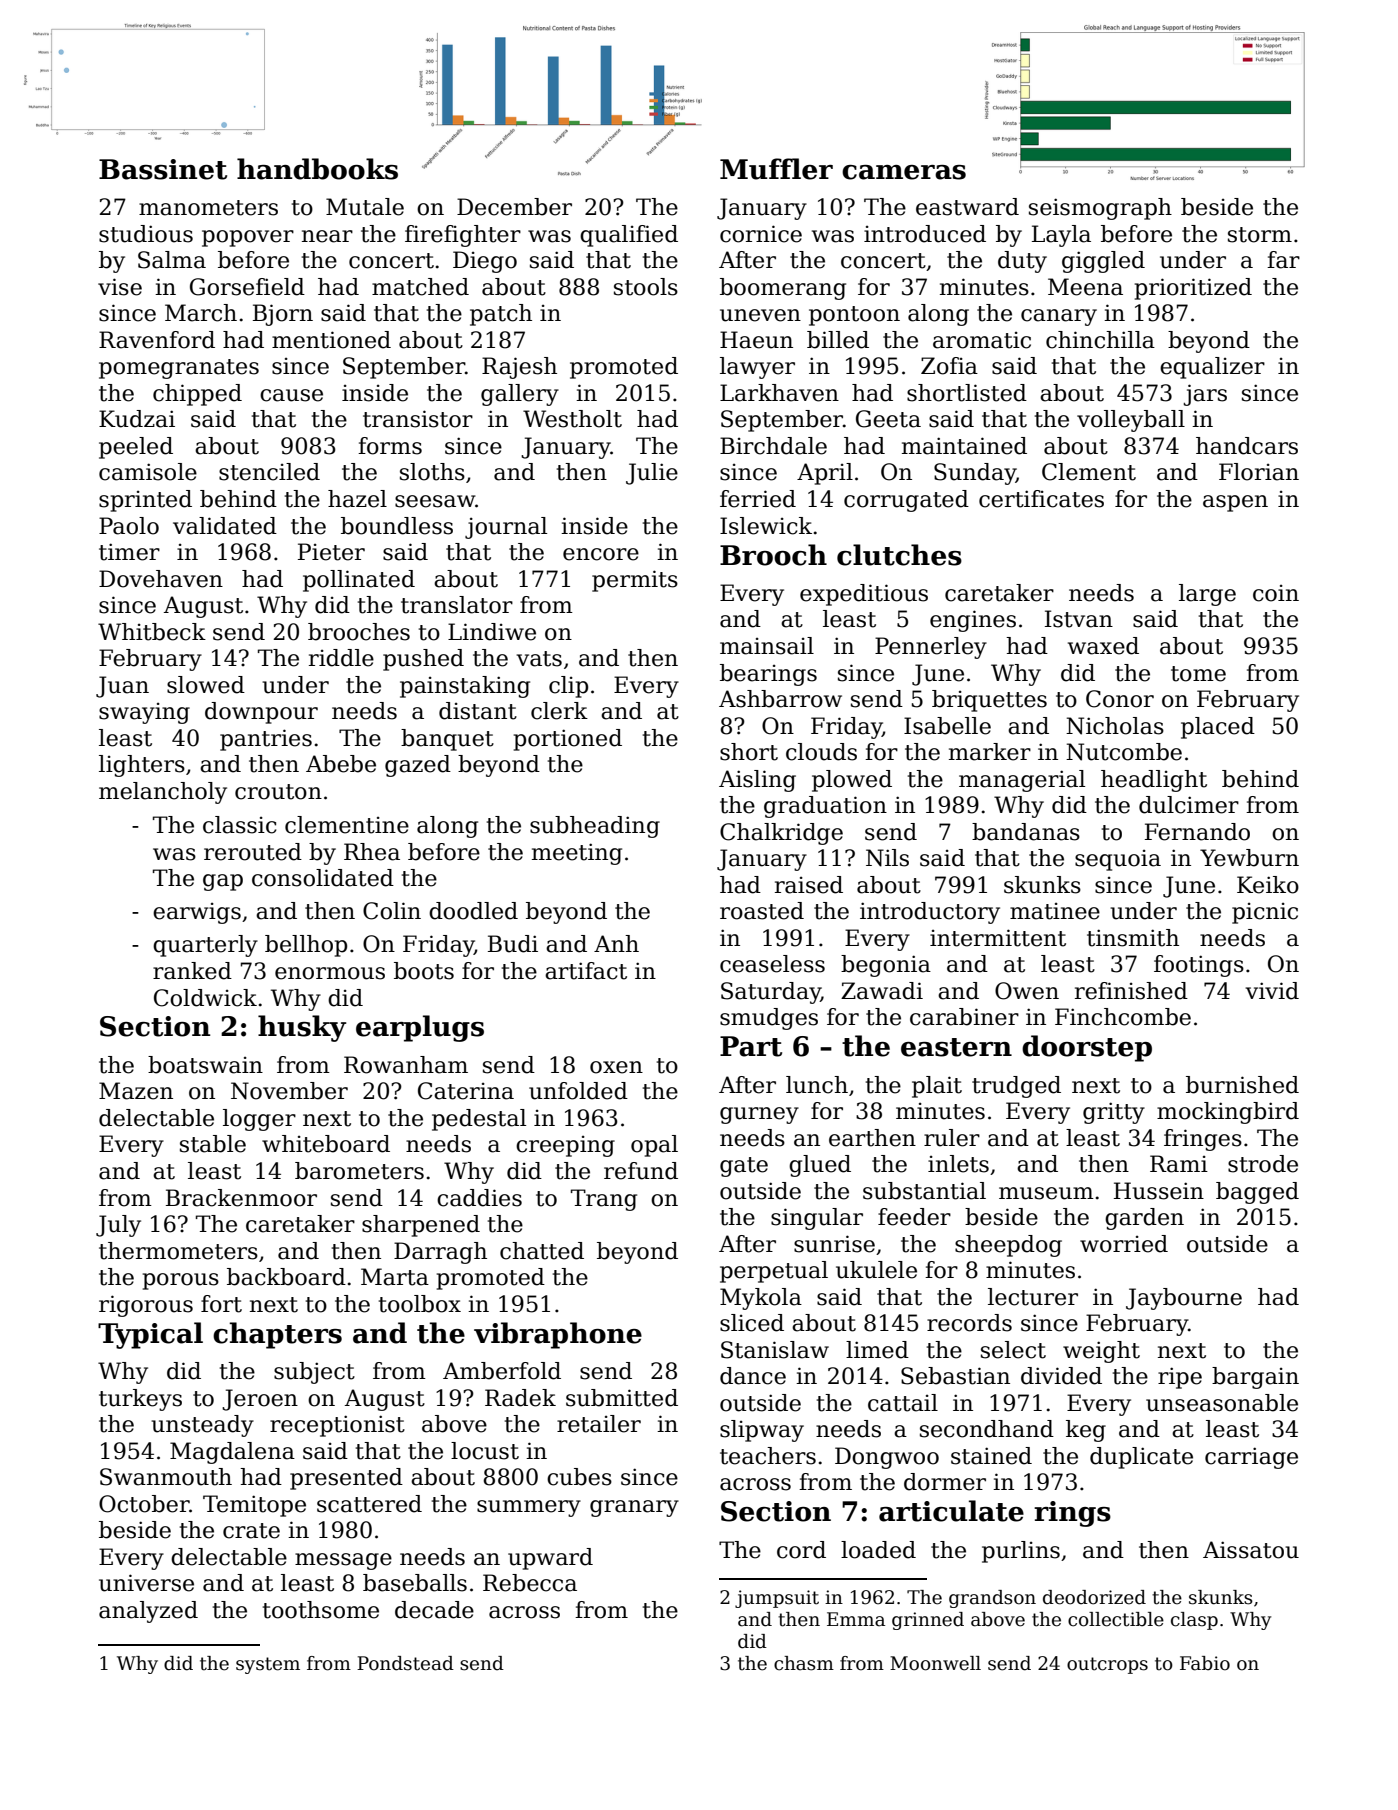 The width and height of the page is (1398, 1810). I want to click on husky, so click(302, 1028).
